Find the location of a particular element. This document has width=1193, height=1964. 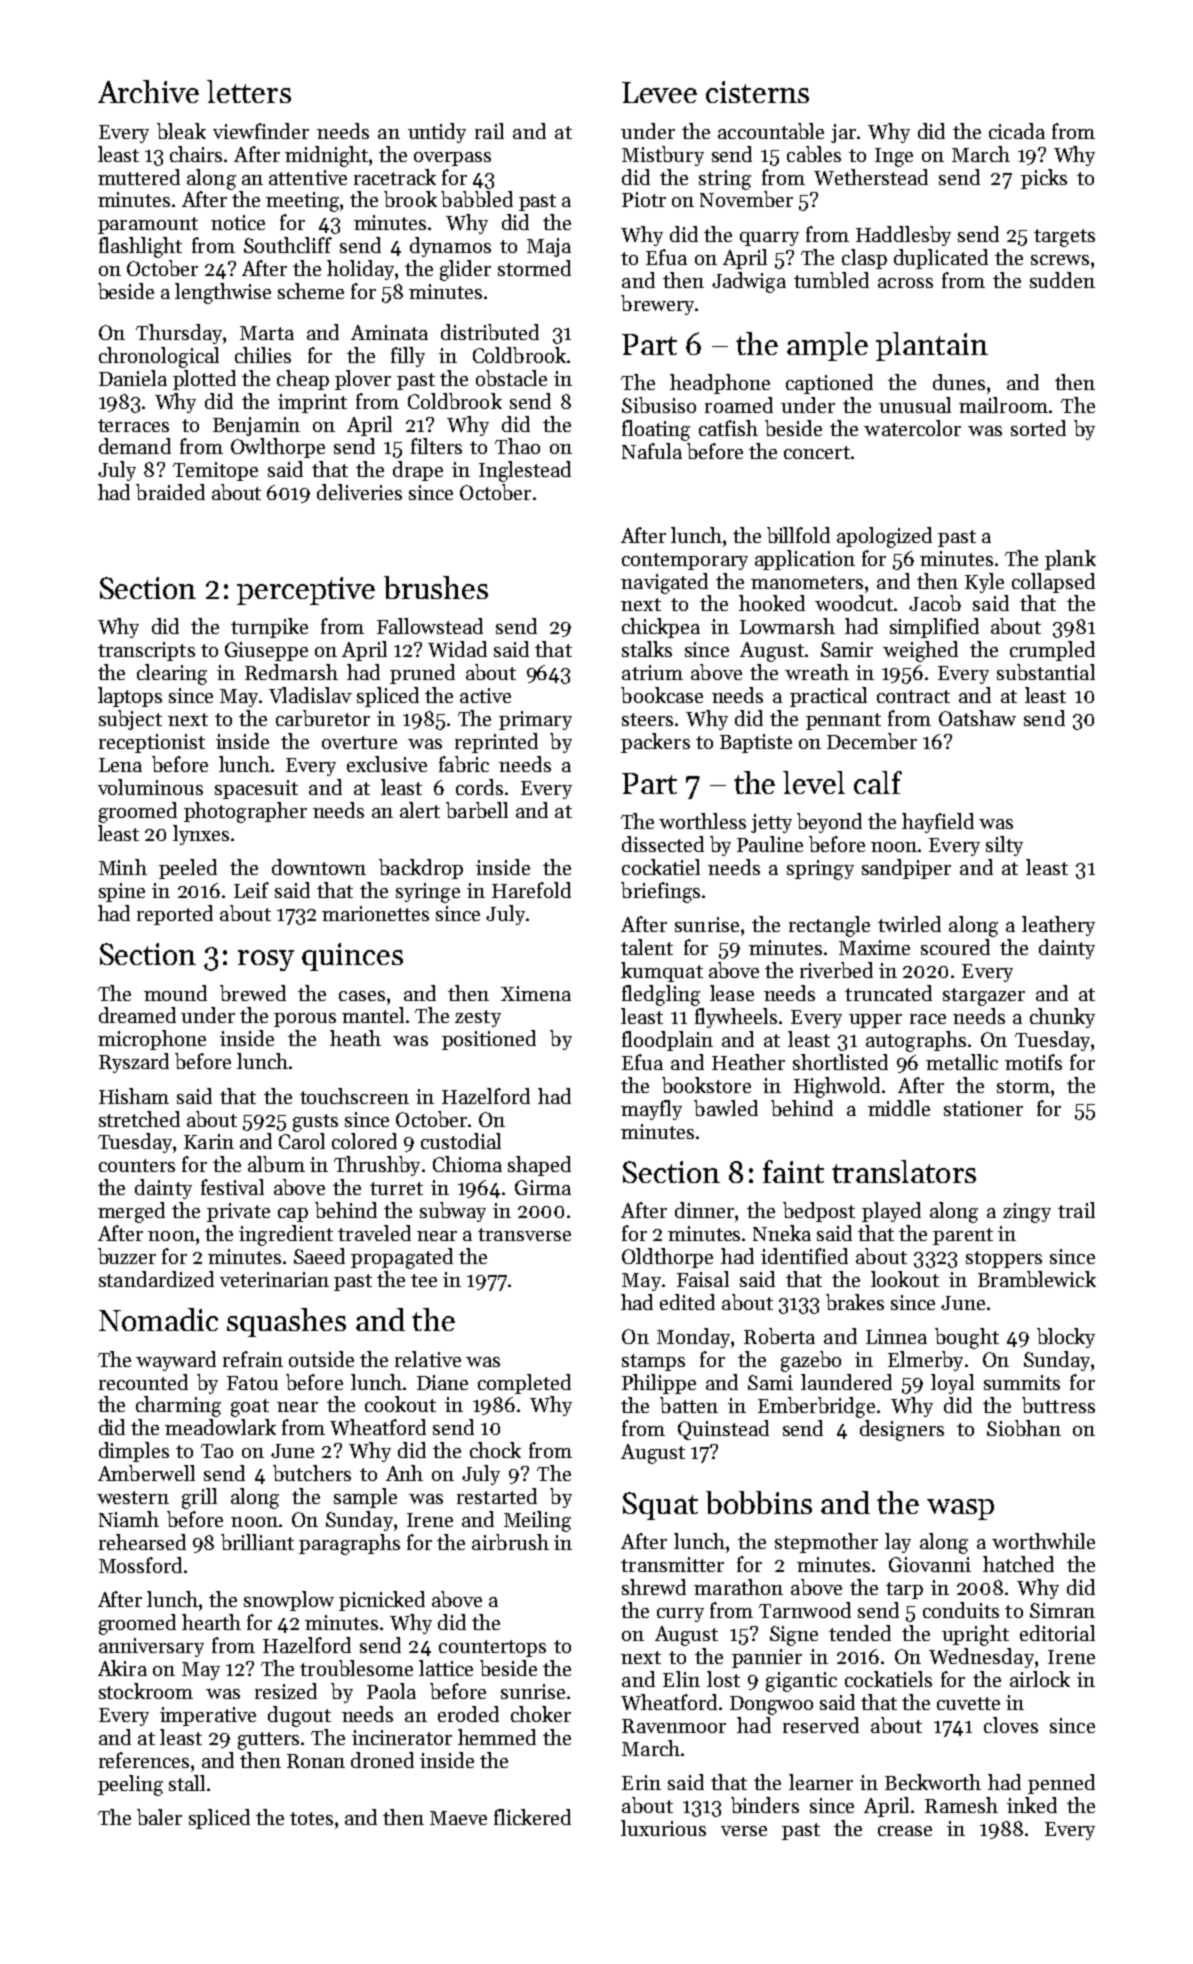

cuvette is located at coordinates (968, 1703).
